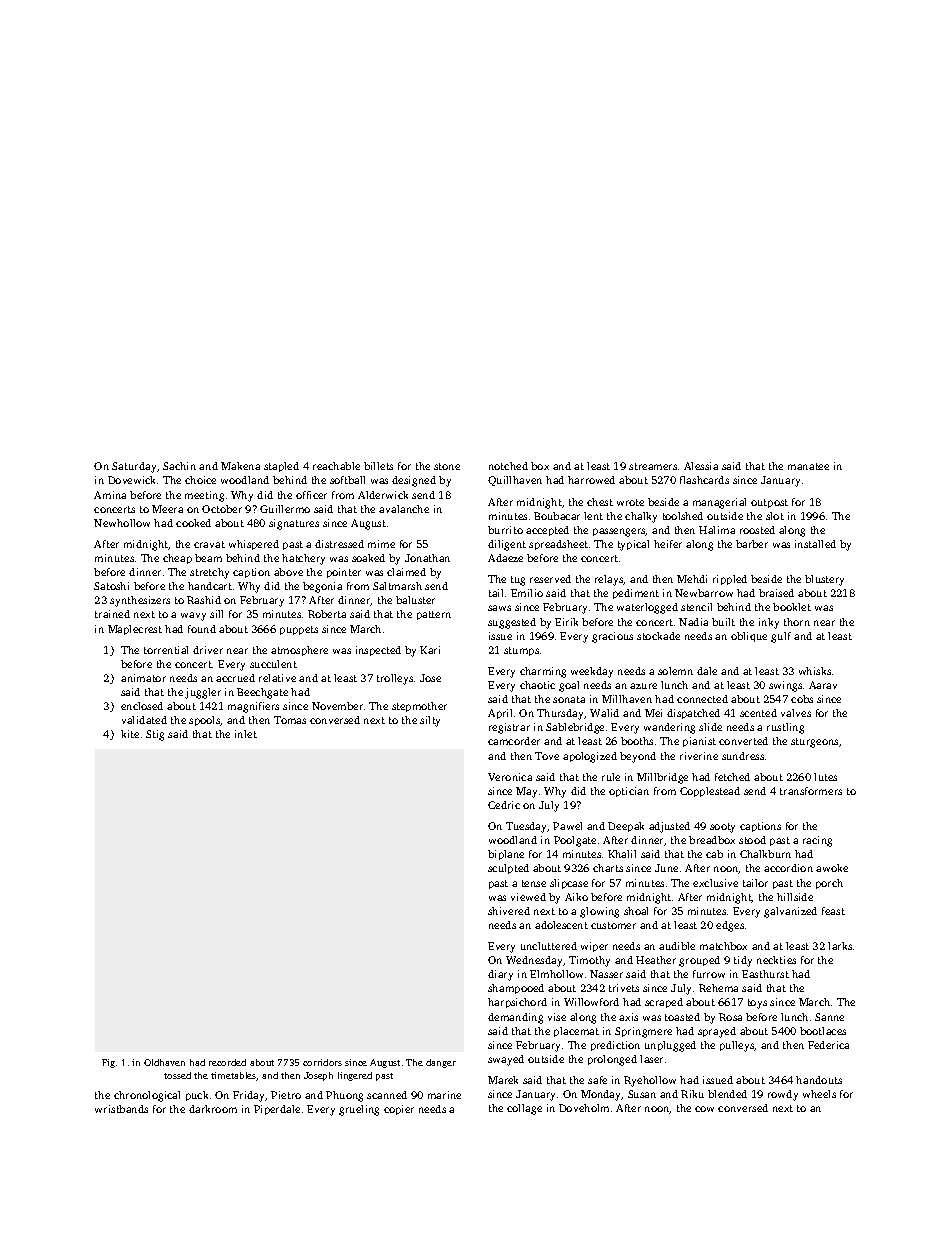  What do you see at coordinates (299, 630) in the image?
I see `puppets` at bounding box center [299, 630].
